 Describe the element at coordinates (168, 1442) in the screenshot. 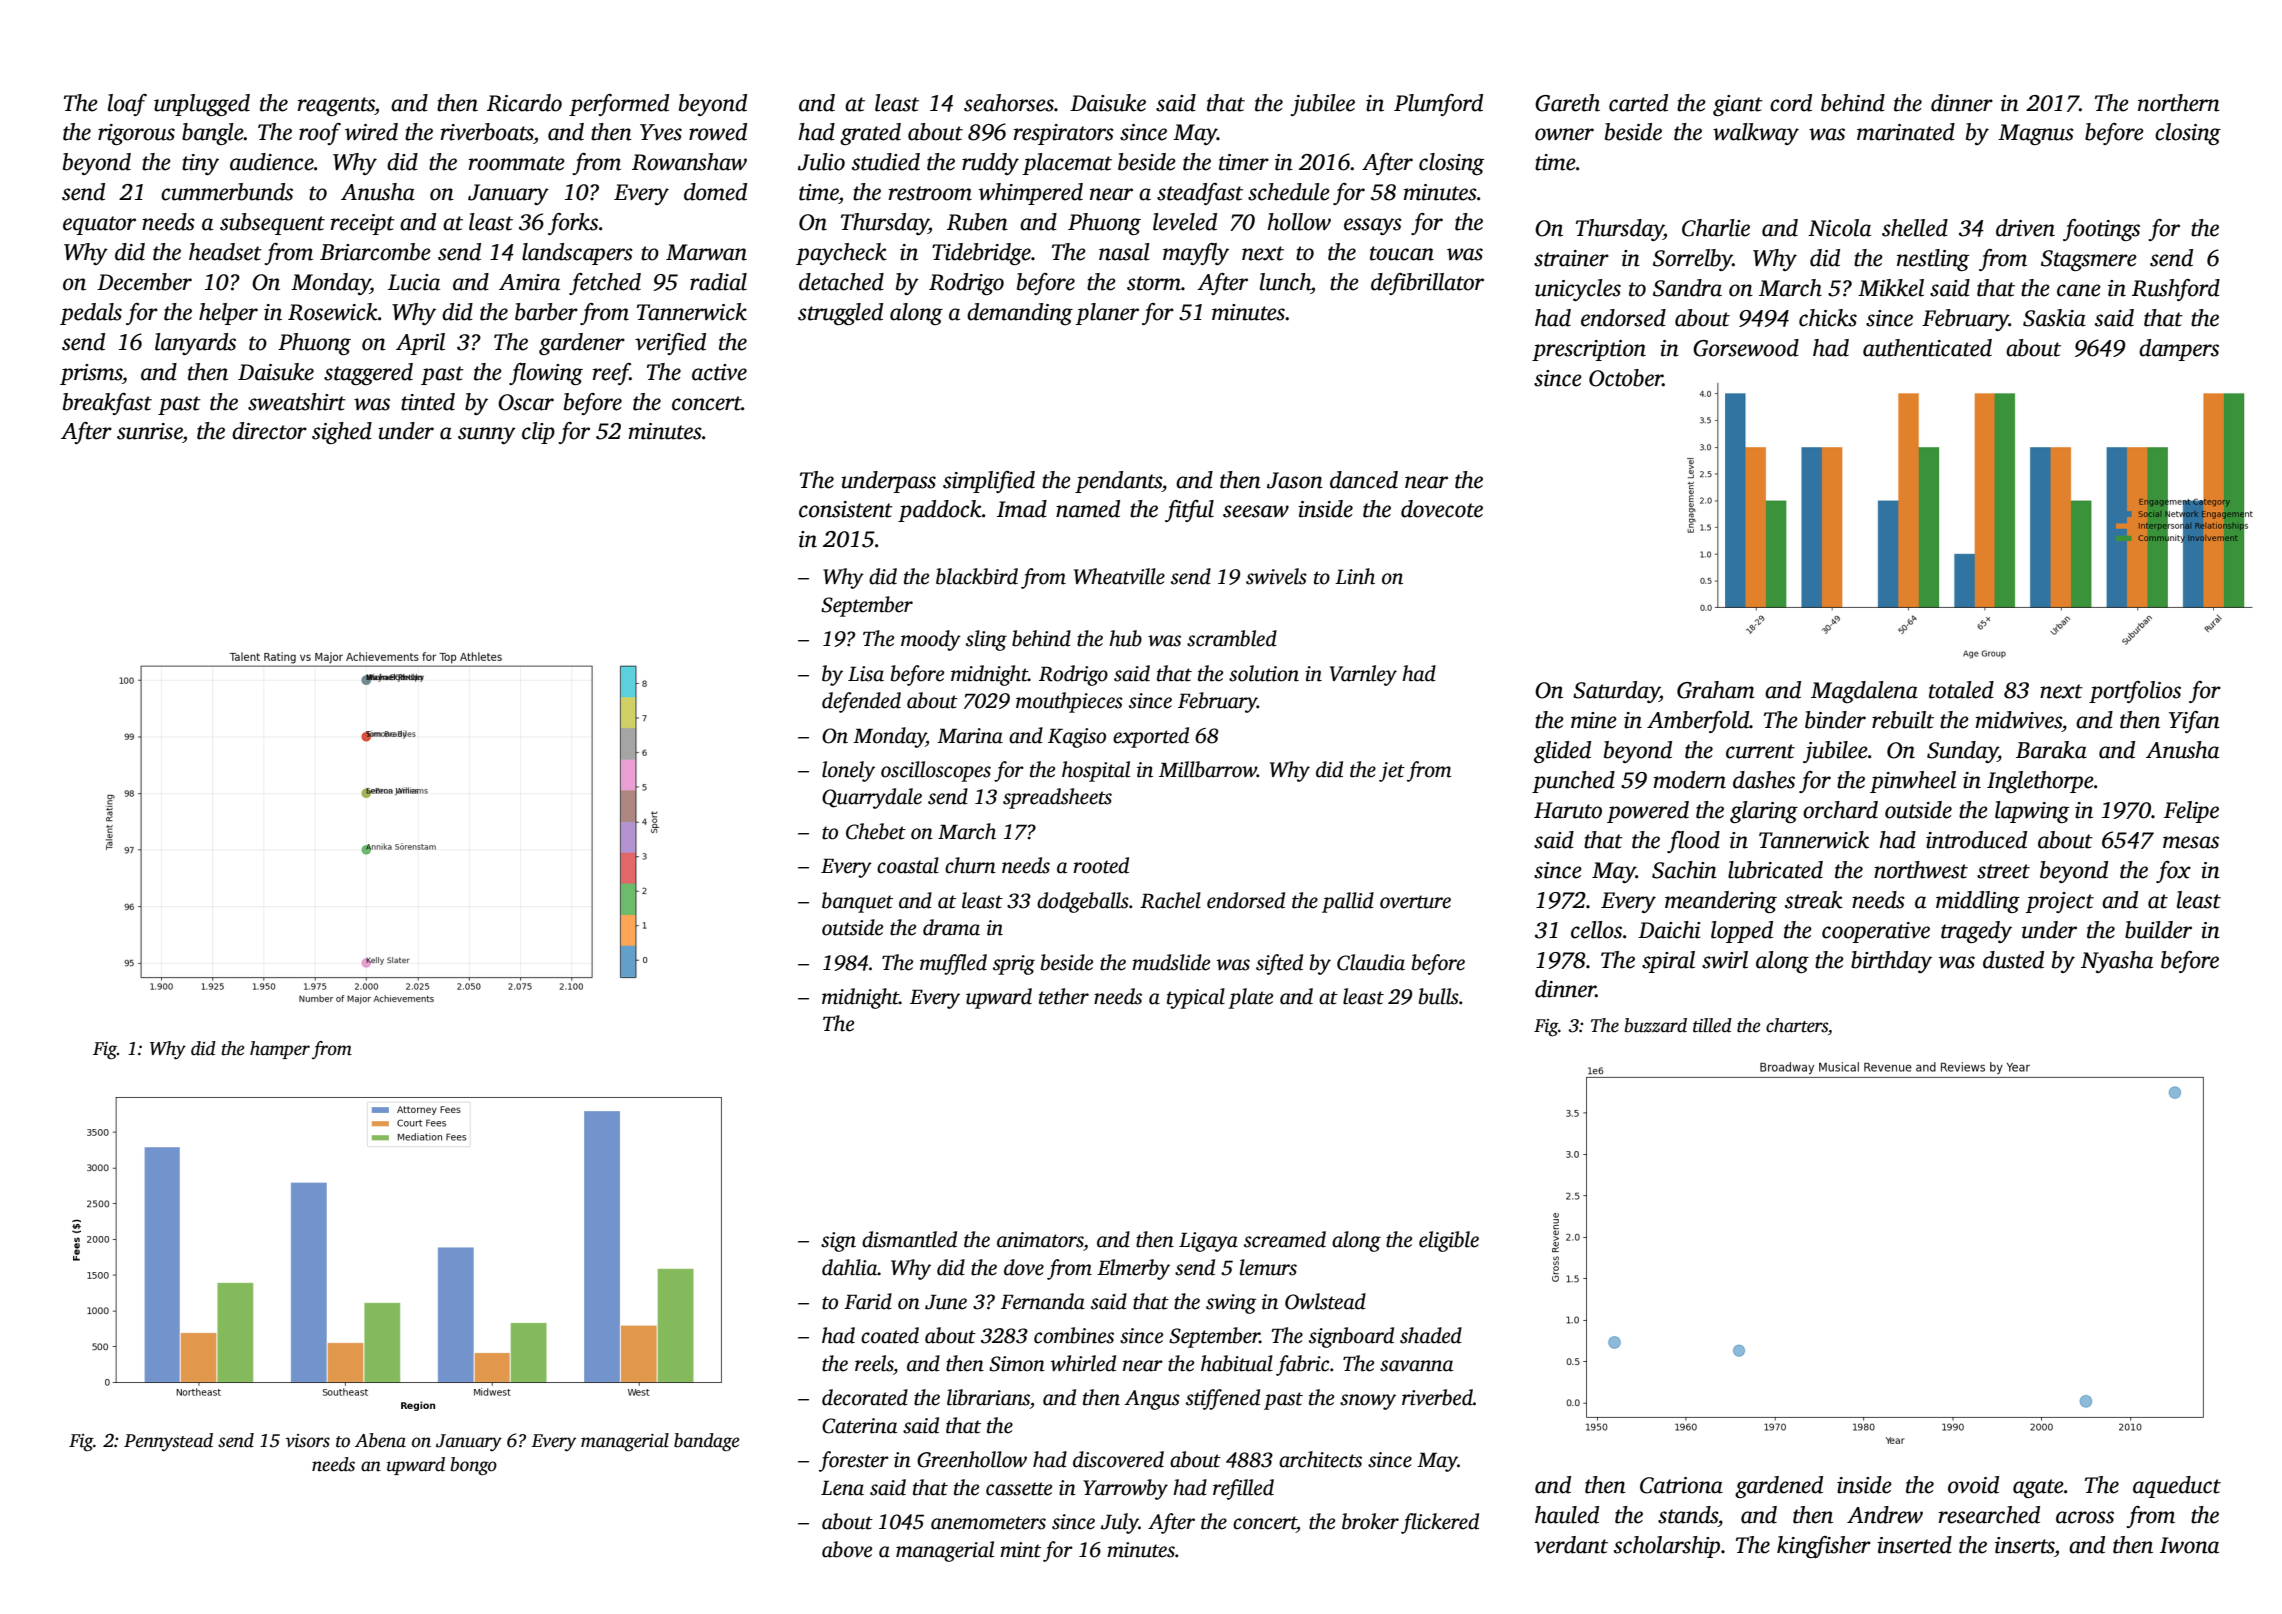

I see `Pennystead` at that location.
